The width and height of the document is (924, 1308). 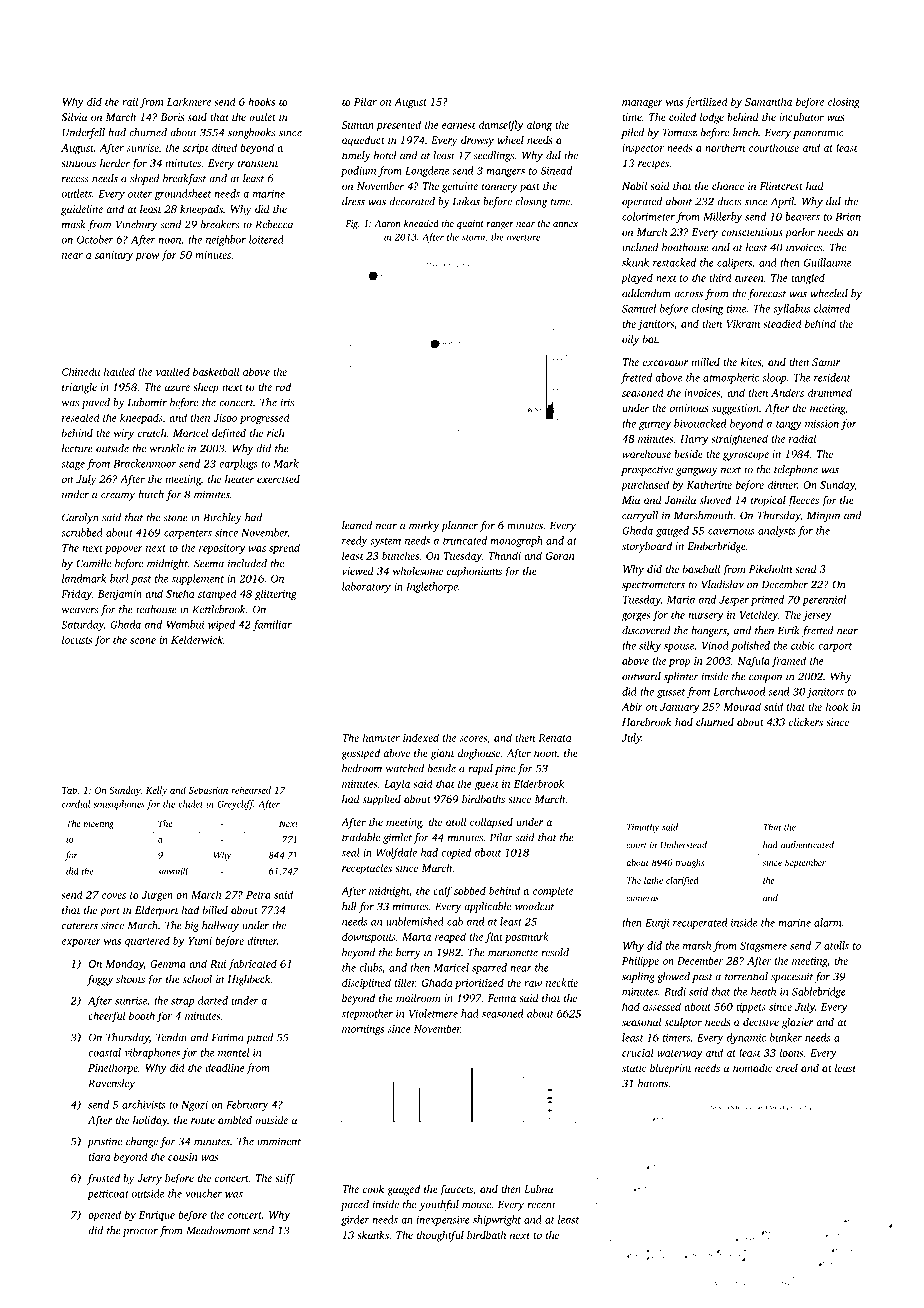 What do you see at coordinates (148, 257) in the document?
I see `prow` at bounding box center [148, 257].
